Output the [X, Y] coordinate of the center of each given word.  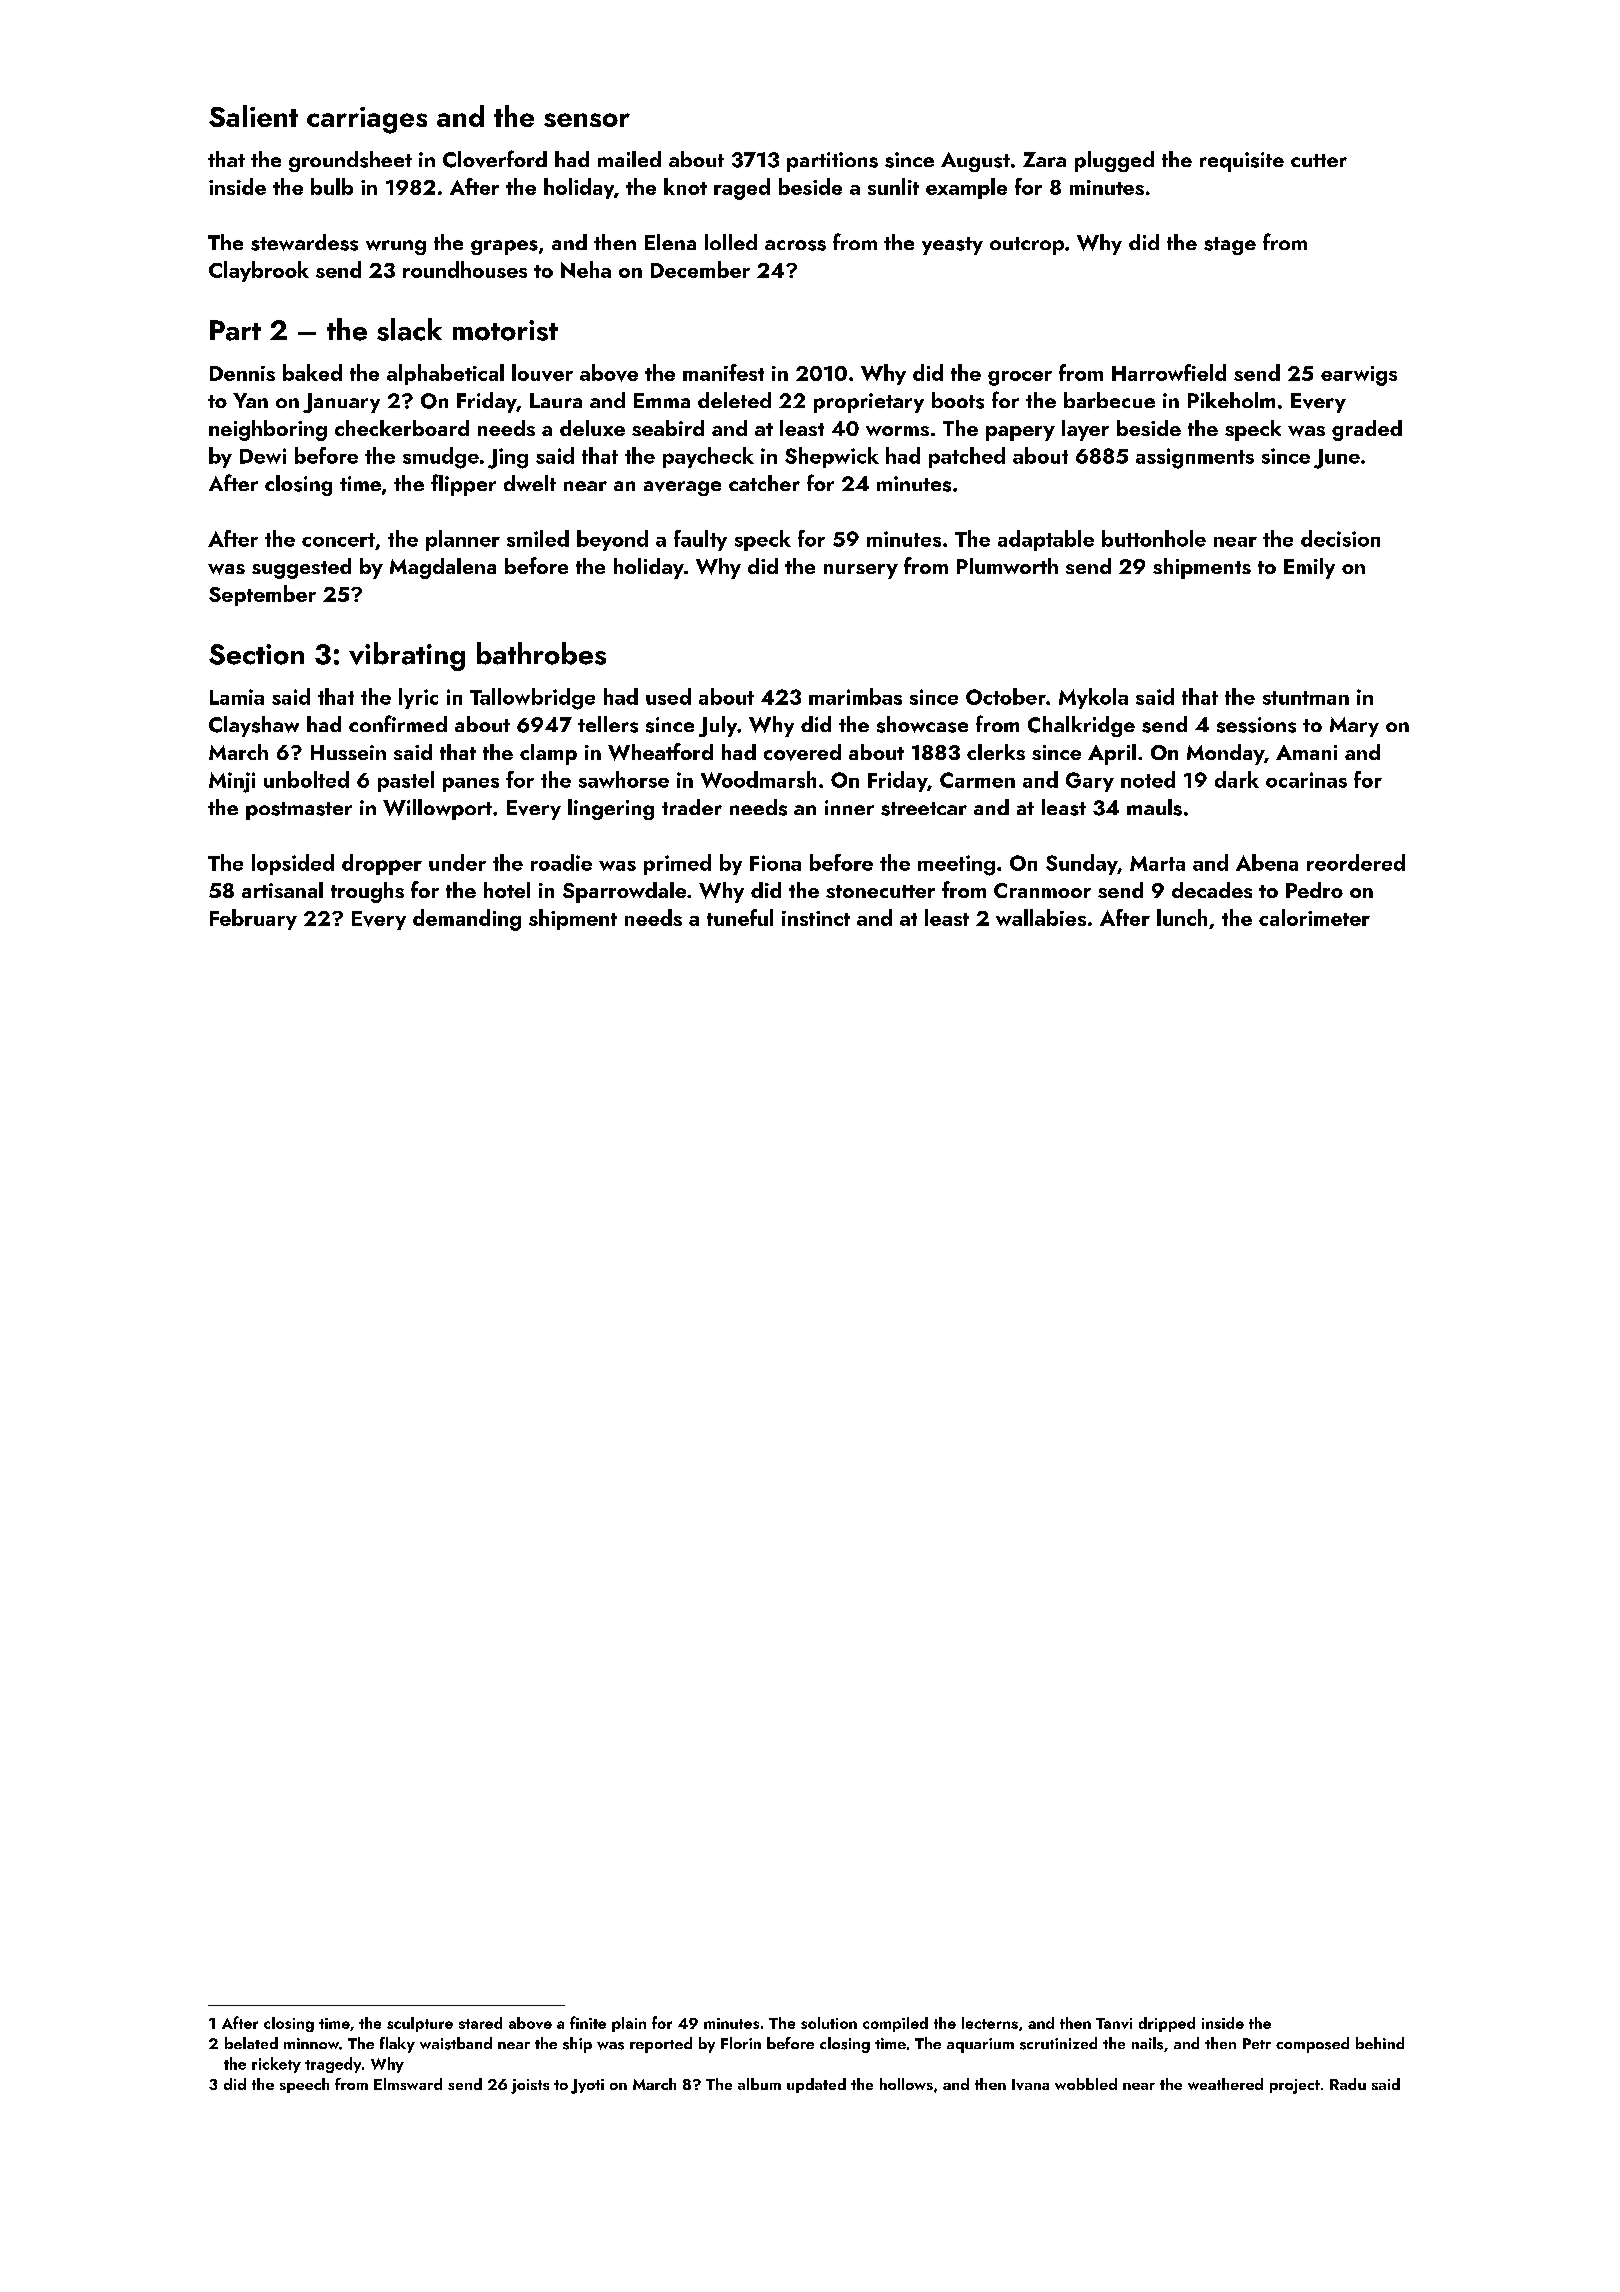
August [975, 162]
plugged [1114, 161]
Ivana [1030, 2084]
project [1295, 2086]
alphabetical [445, 374]
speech [304, 2085]
